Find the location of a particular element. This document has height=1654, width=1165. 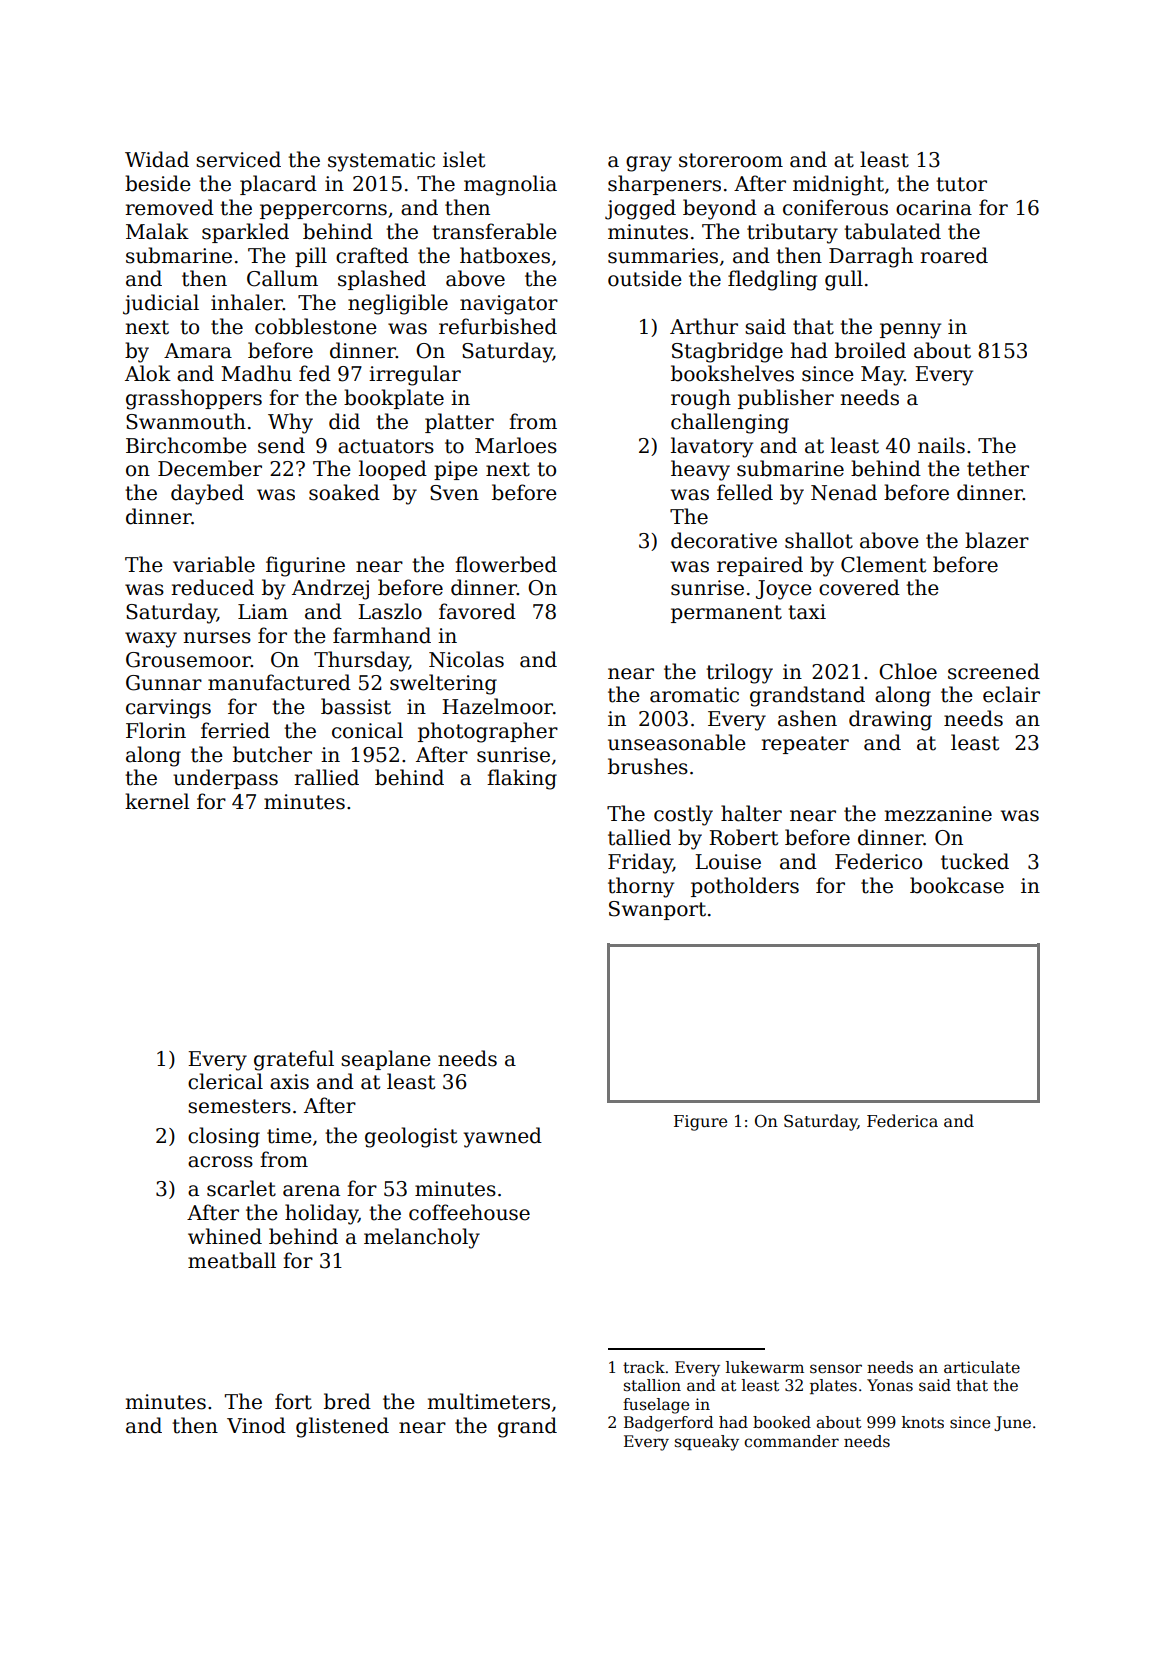

across is located at coordinates (220, 1162).
